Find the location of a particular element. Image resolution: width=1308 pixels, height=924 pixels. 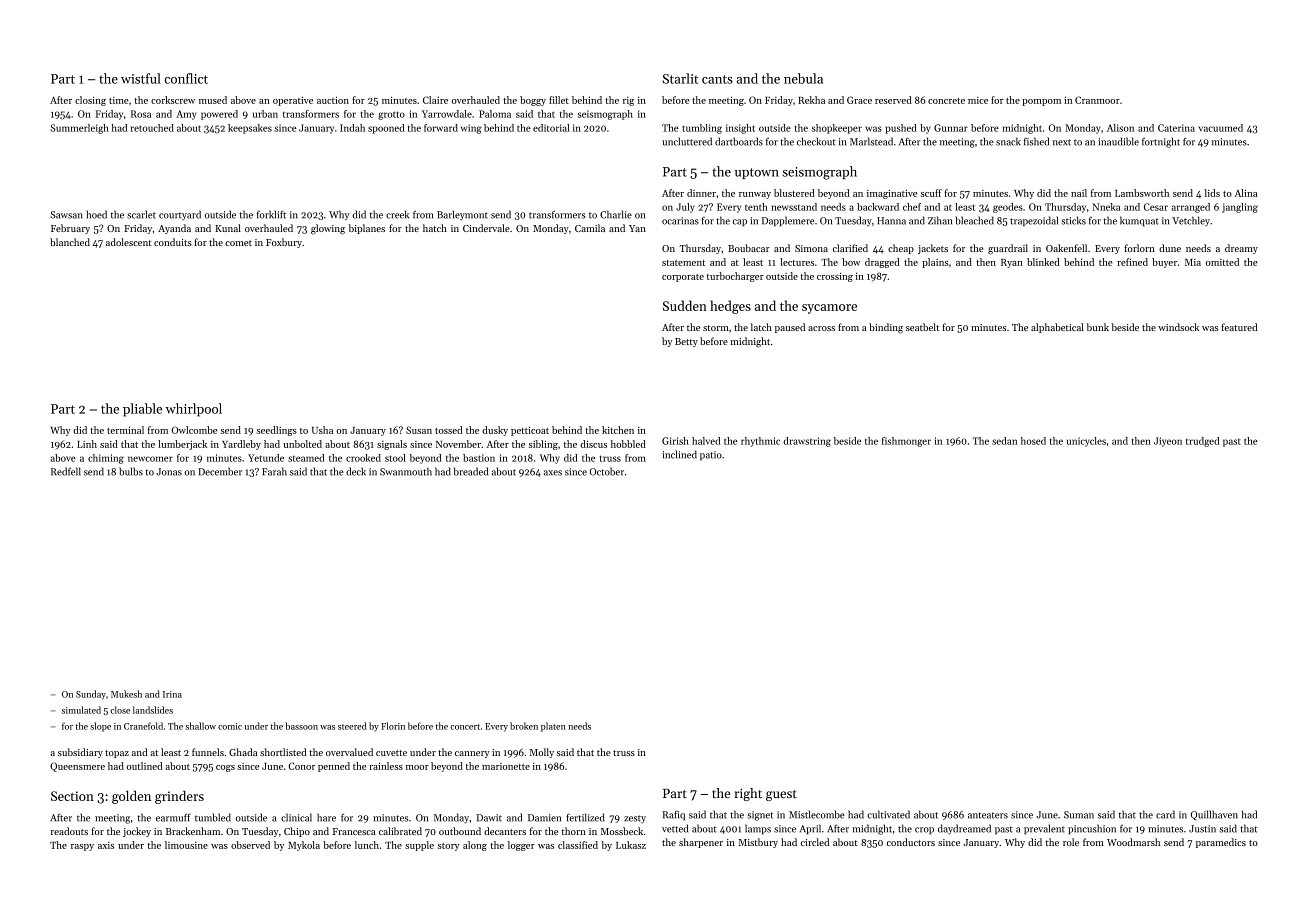

buyer is located at coordinates (1164, 263).
